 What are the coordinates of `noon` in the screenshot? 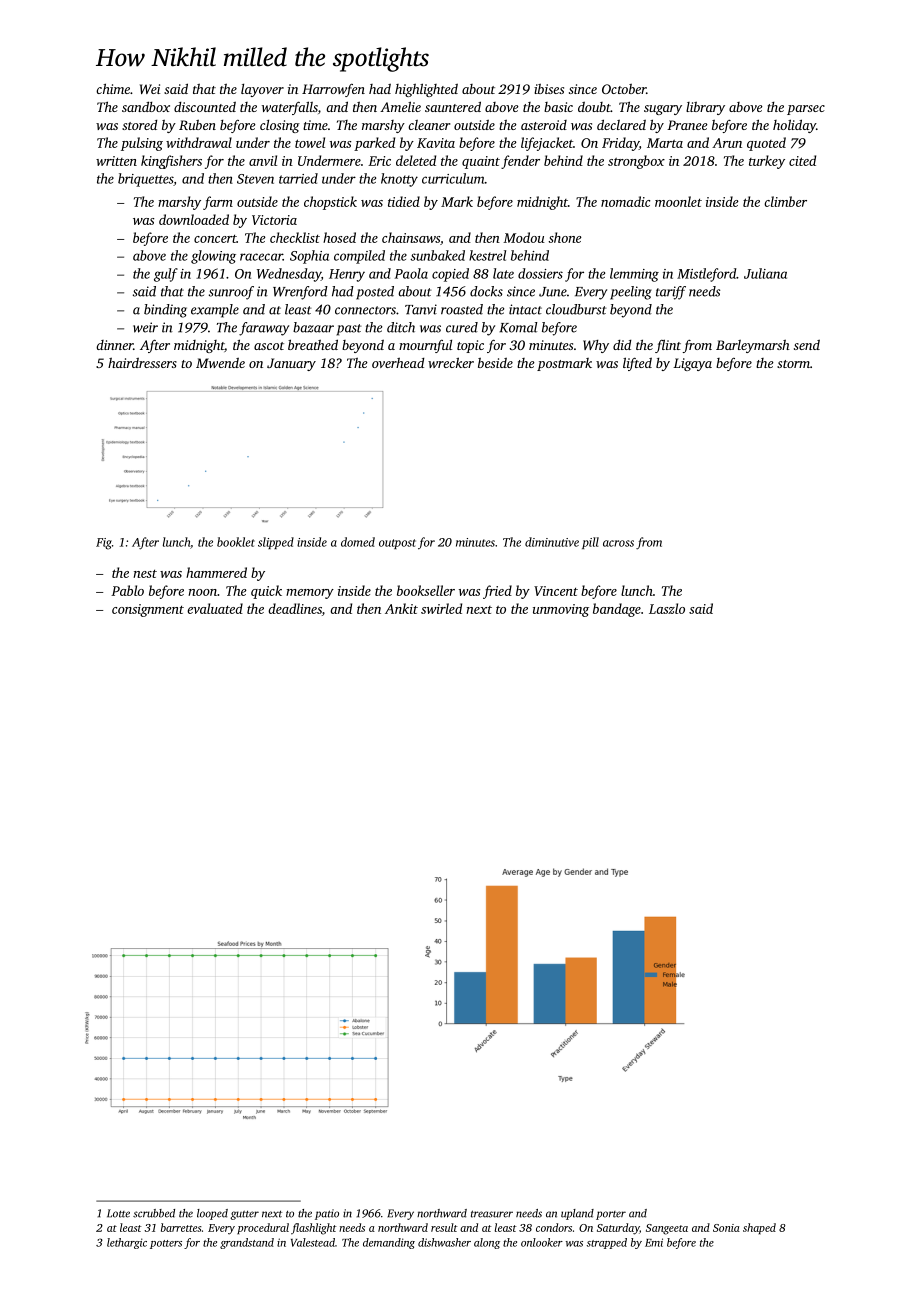 It's located at (202, 592).
